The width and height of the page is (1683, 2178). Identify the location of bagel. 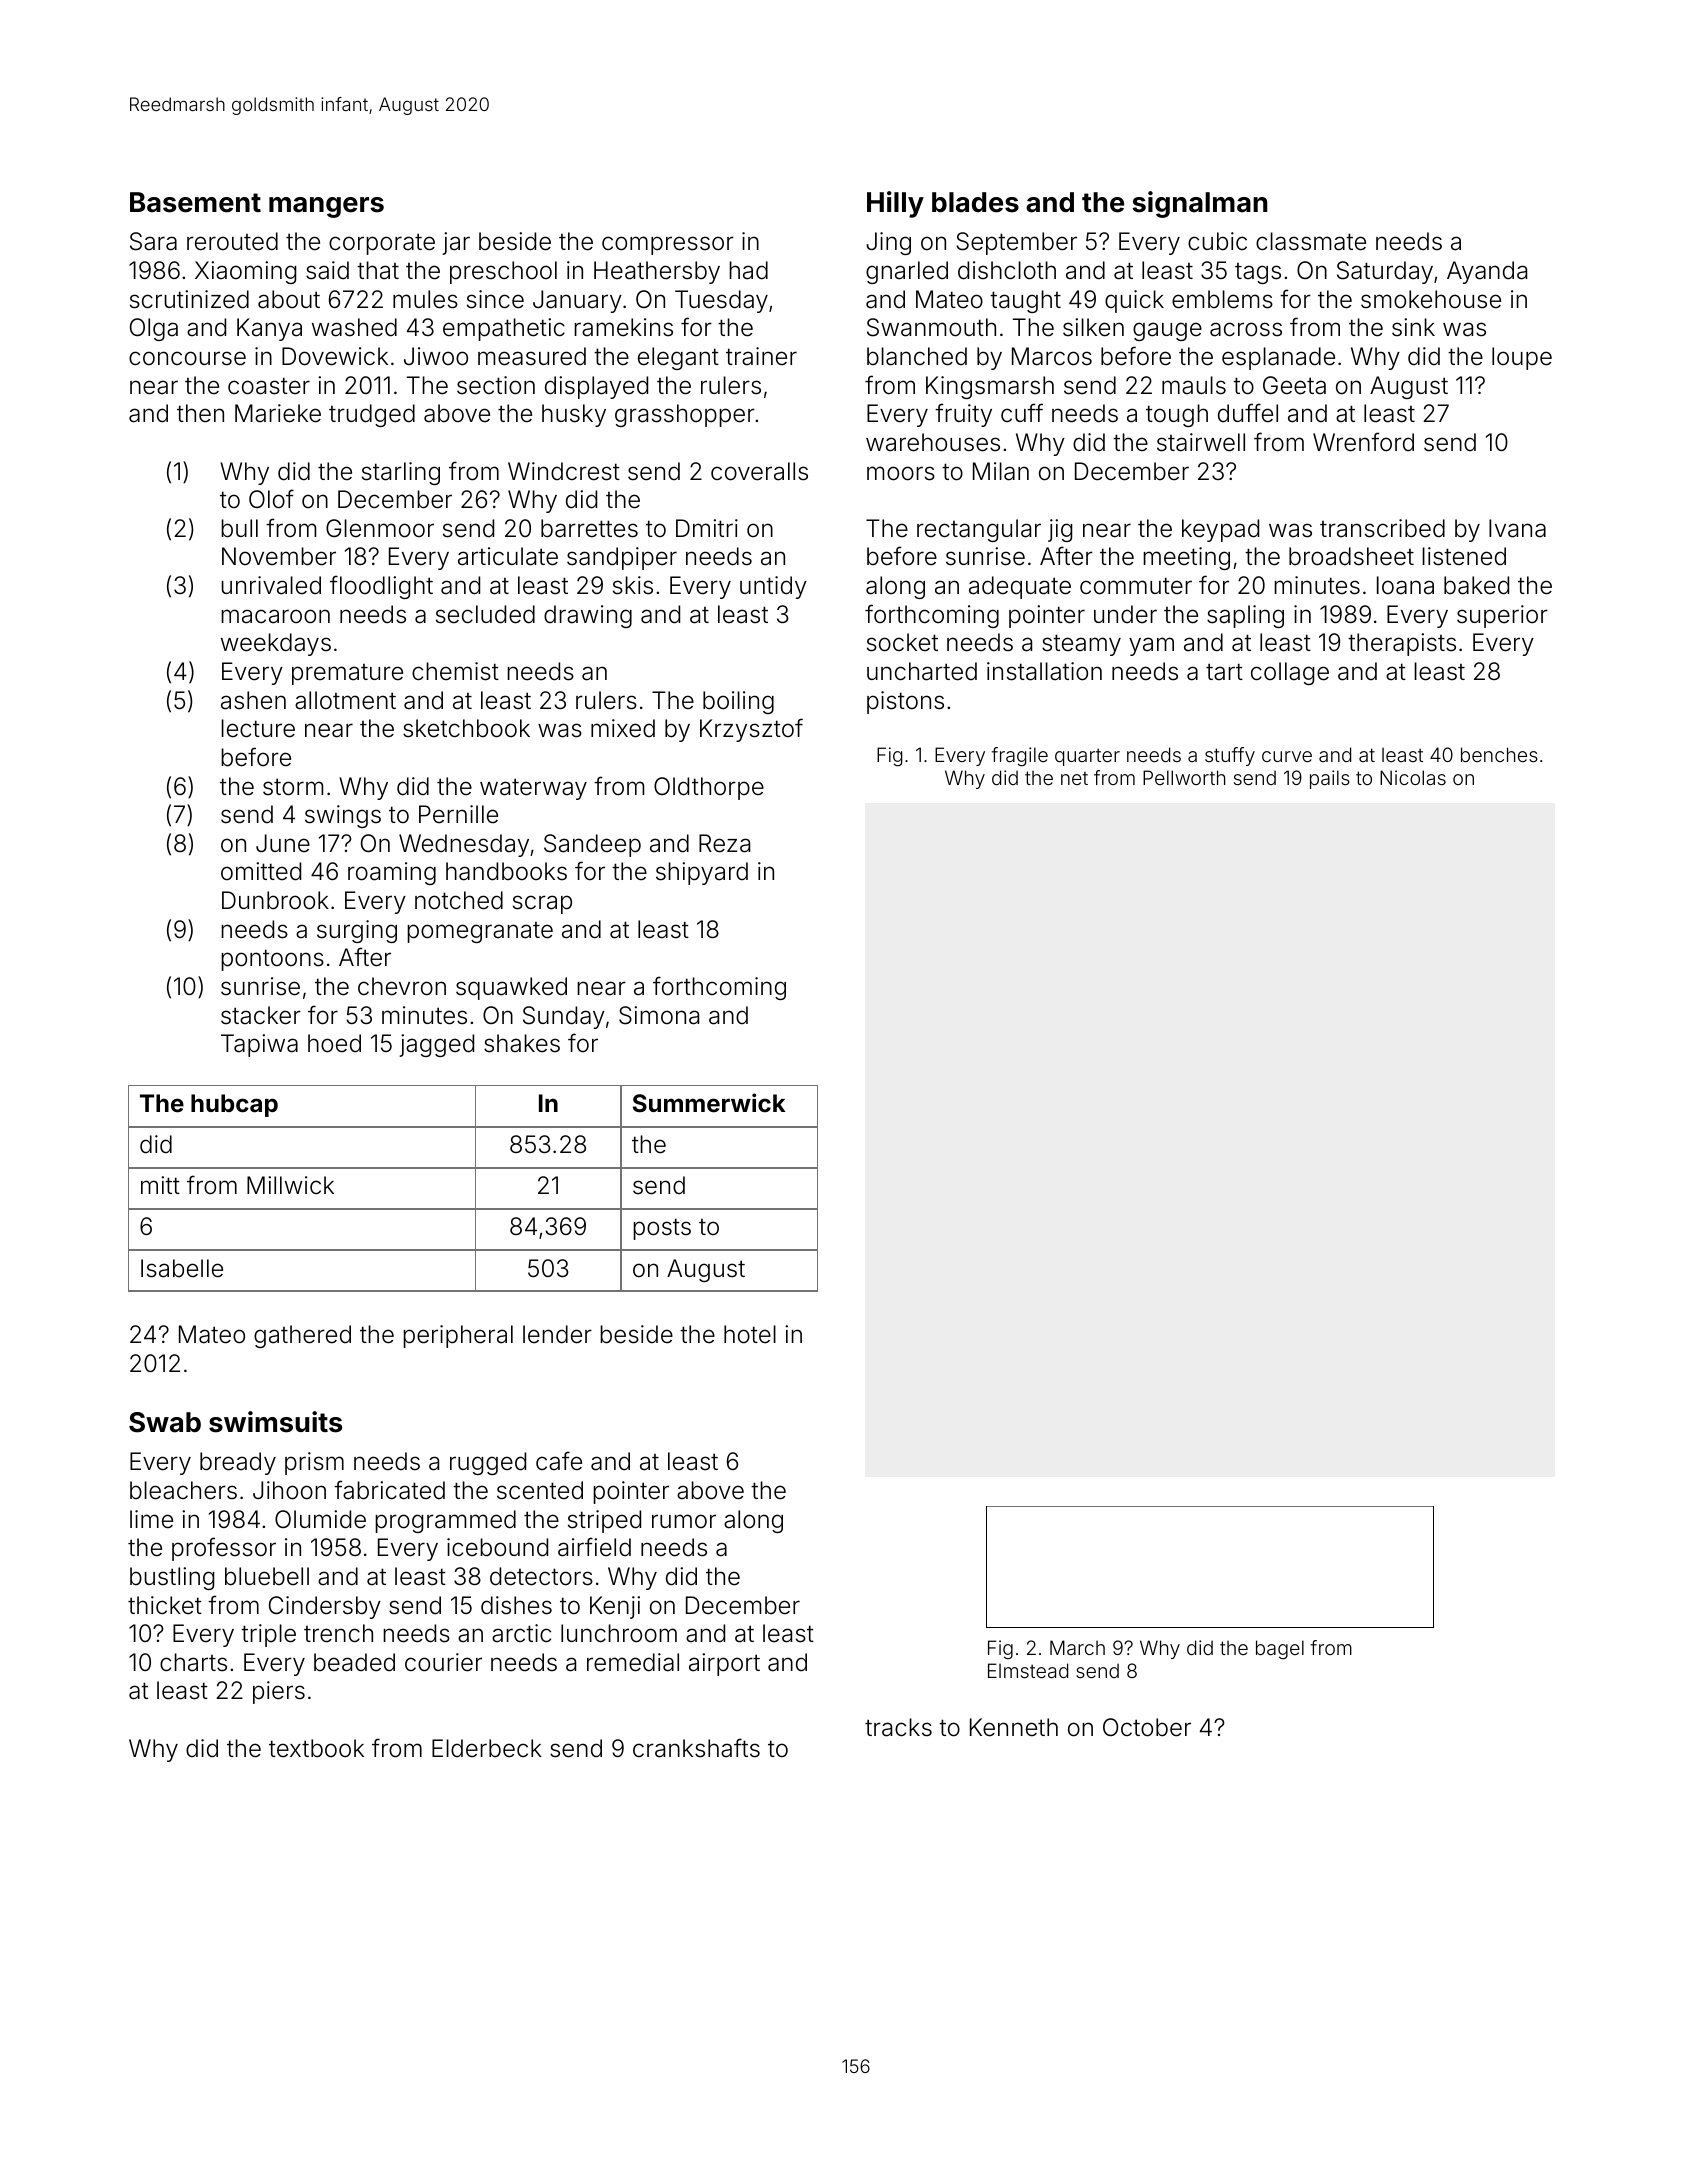
(1280, 1649).
